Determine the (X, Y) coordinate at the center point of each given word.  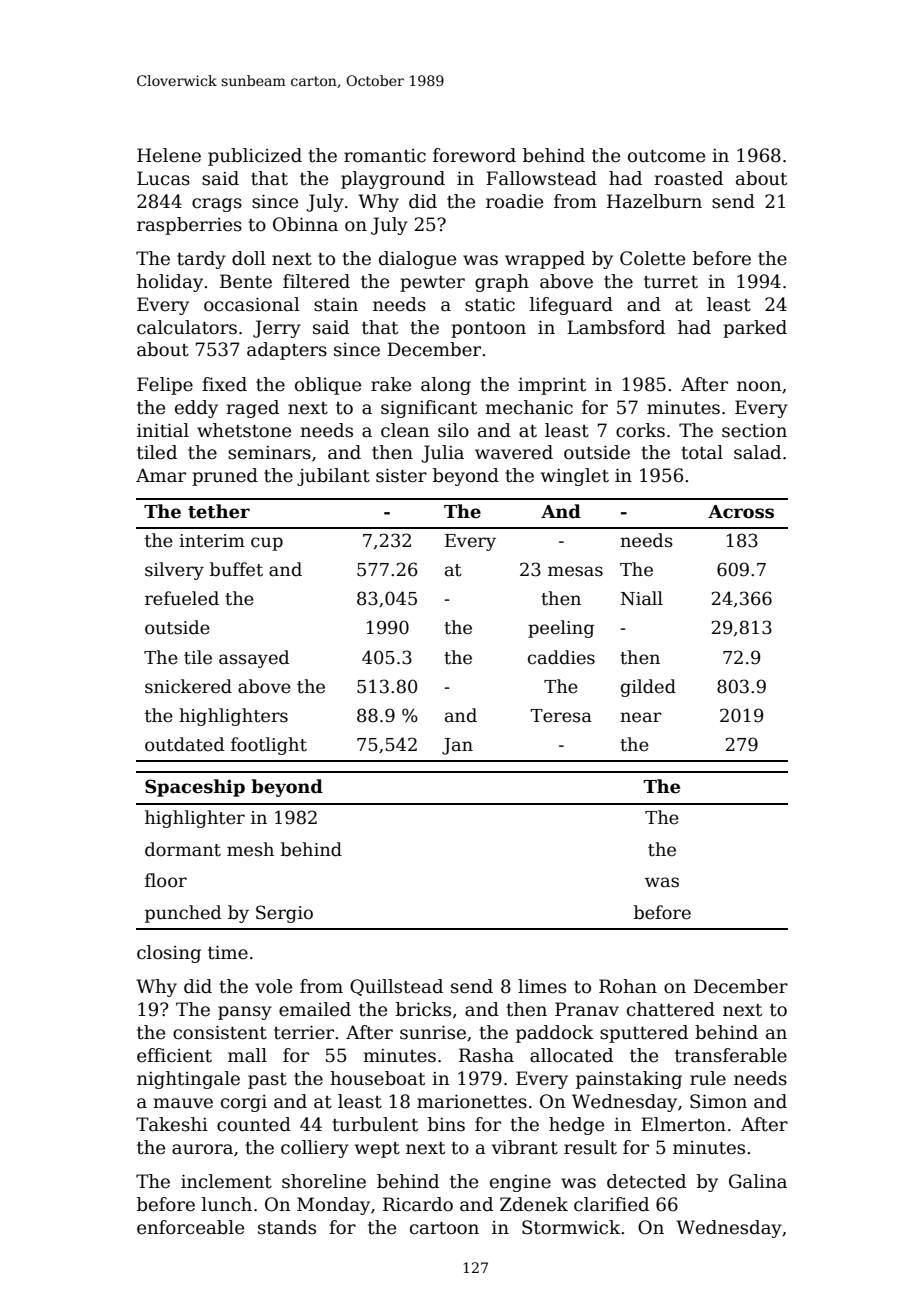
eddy (196, 409)
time (228, 952)
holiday (170, 283)
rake (391, 384)
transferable (731, 1055)
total (702, 452)
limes (542, 986)
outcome (666, 156)
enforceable (190, 1227)
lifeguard (571, 306)
